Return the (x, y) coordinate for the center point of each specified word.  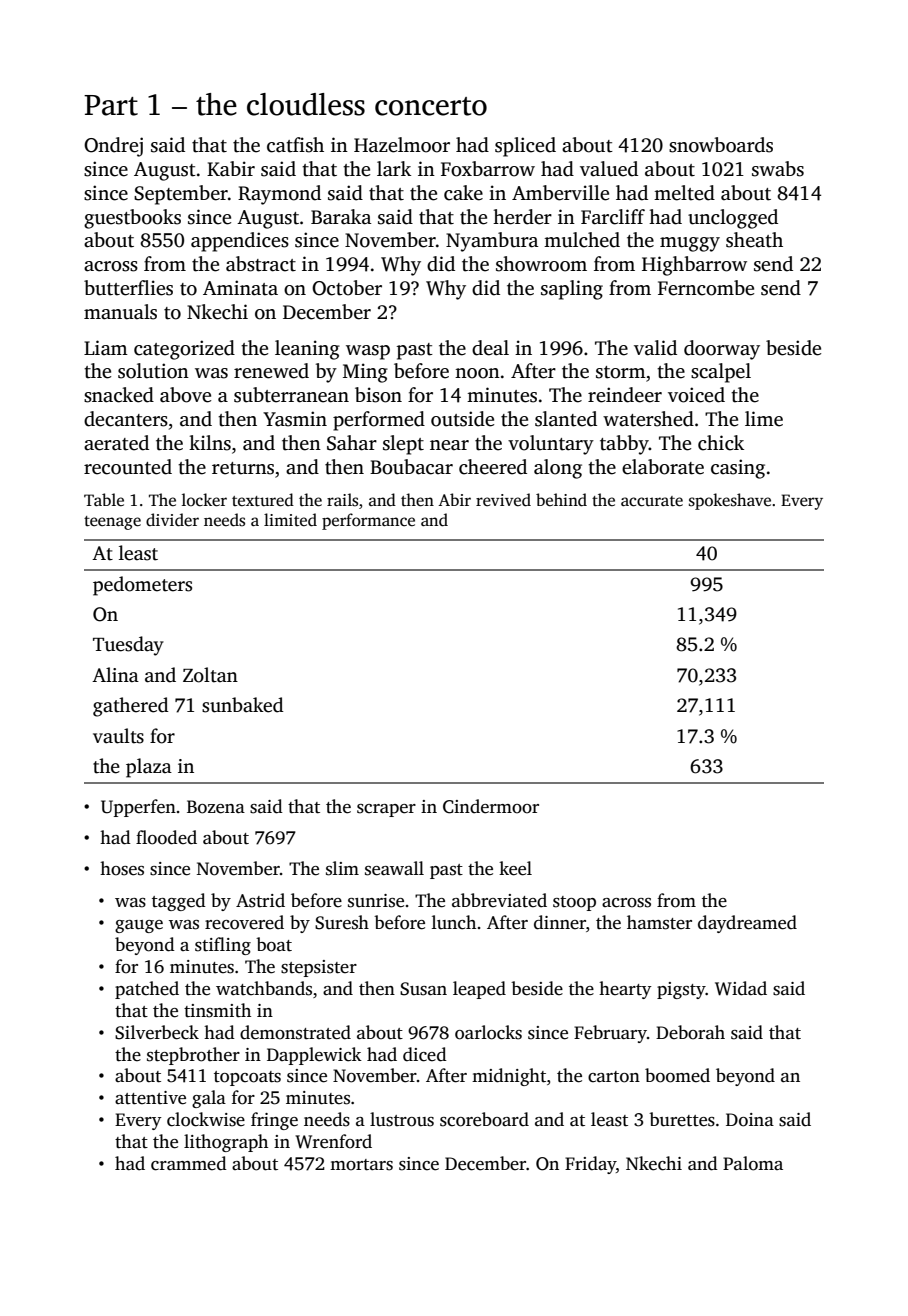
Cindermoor (491, 806)
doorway (722, 350)
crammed (189, 1163)
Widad (741, 988)
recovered (244, 922)
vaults (118, 736)
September (181, 195)
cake (463, 193)
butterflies (128, 288)
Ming (365, 373)
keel (515, 868)
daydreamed (747, 924)
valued (609, 169)
